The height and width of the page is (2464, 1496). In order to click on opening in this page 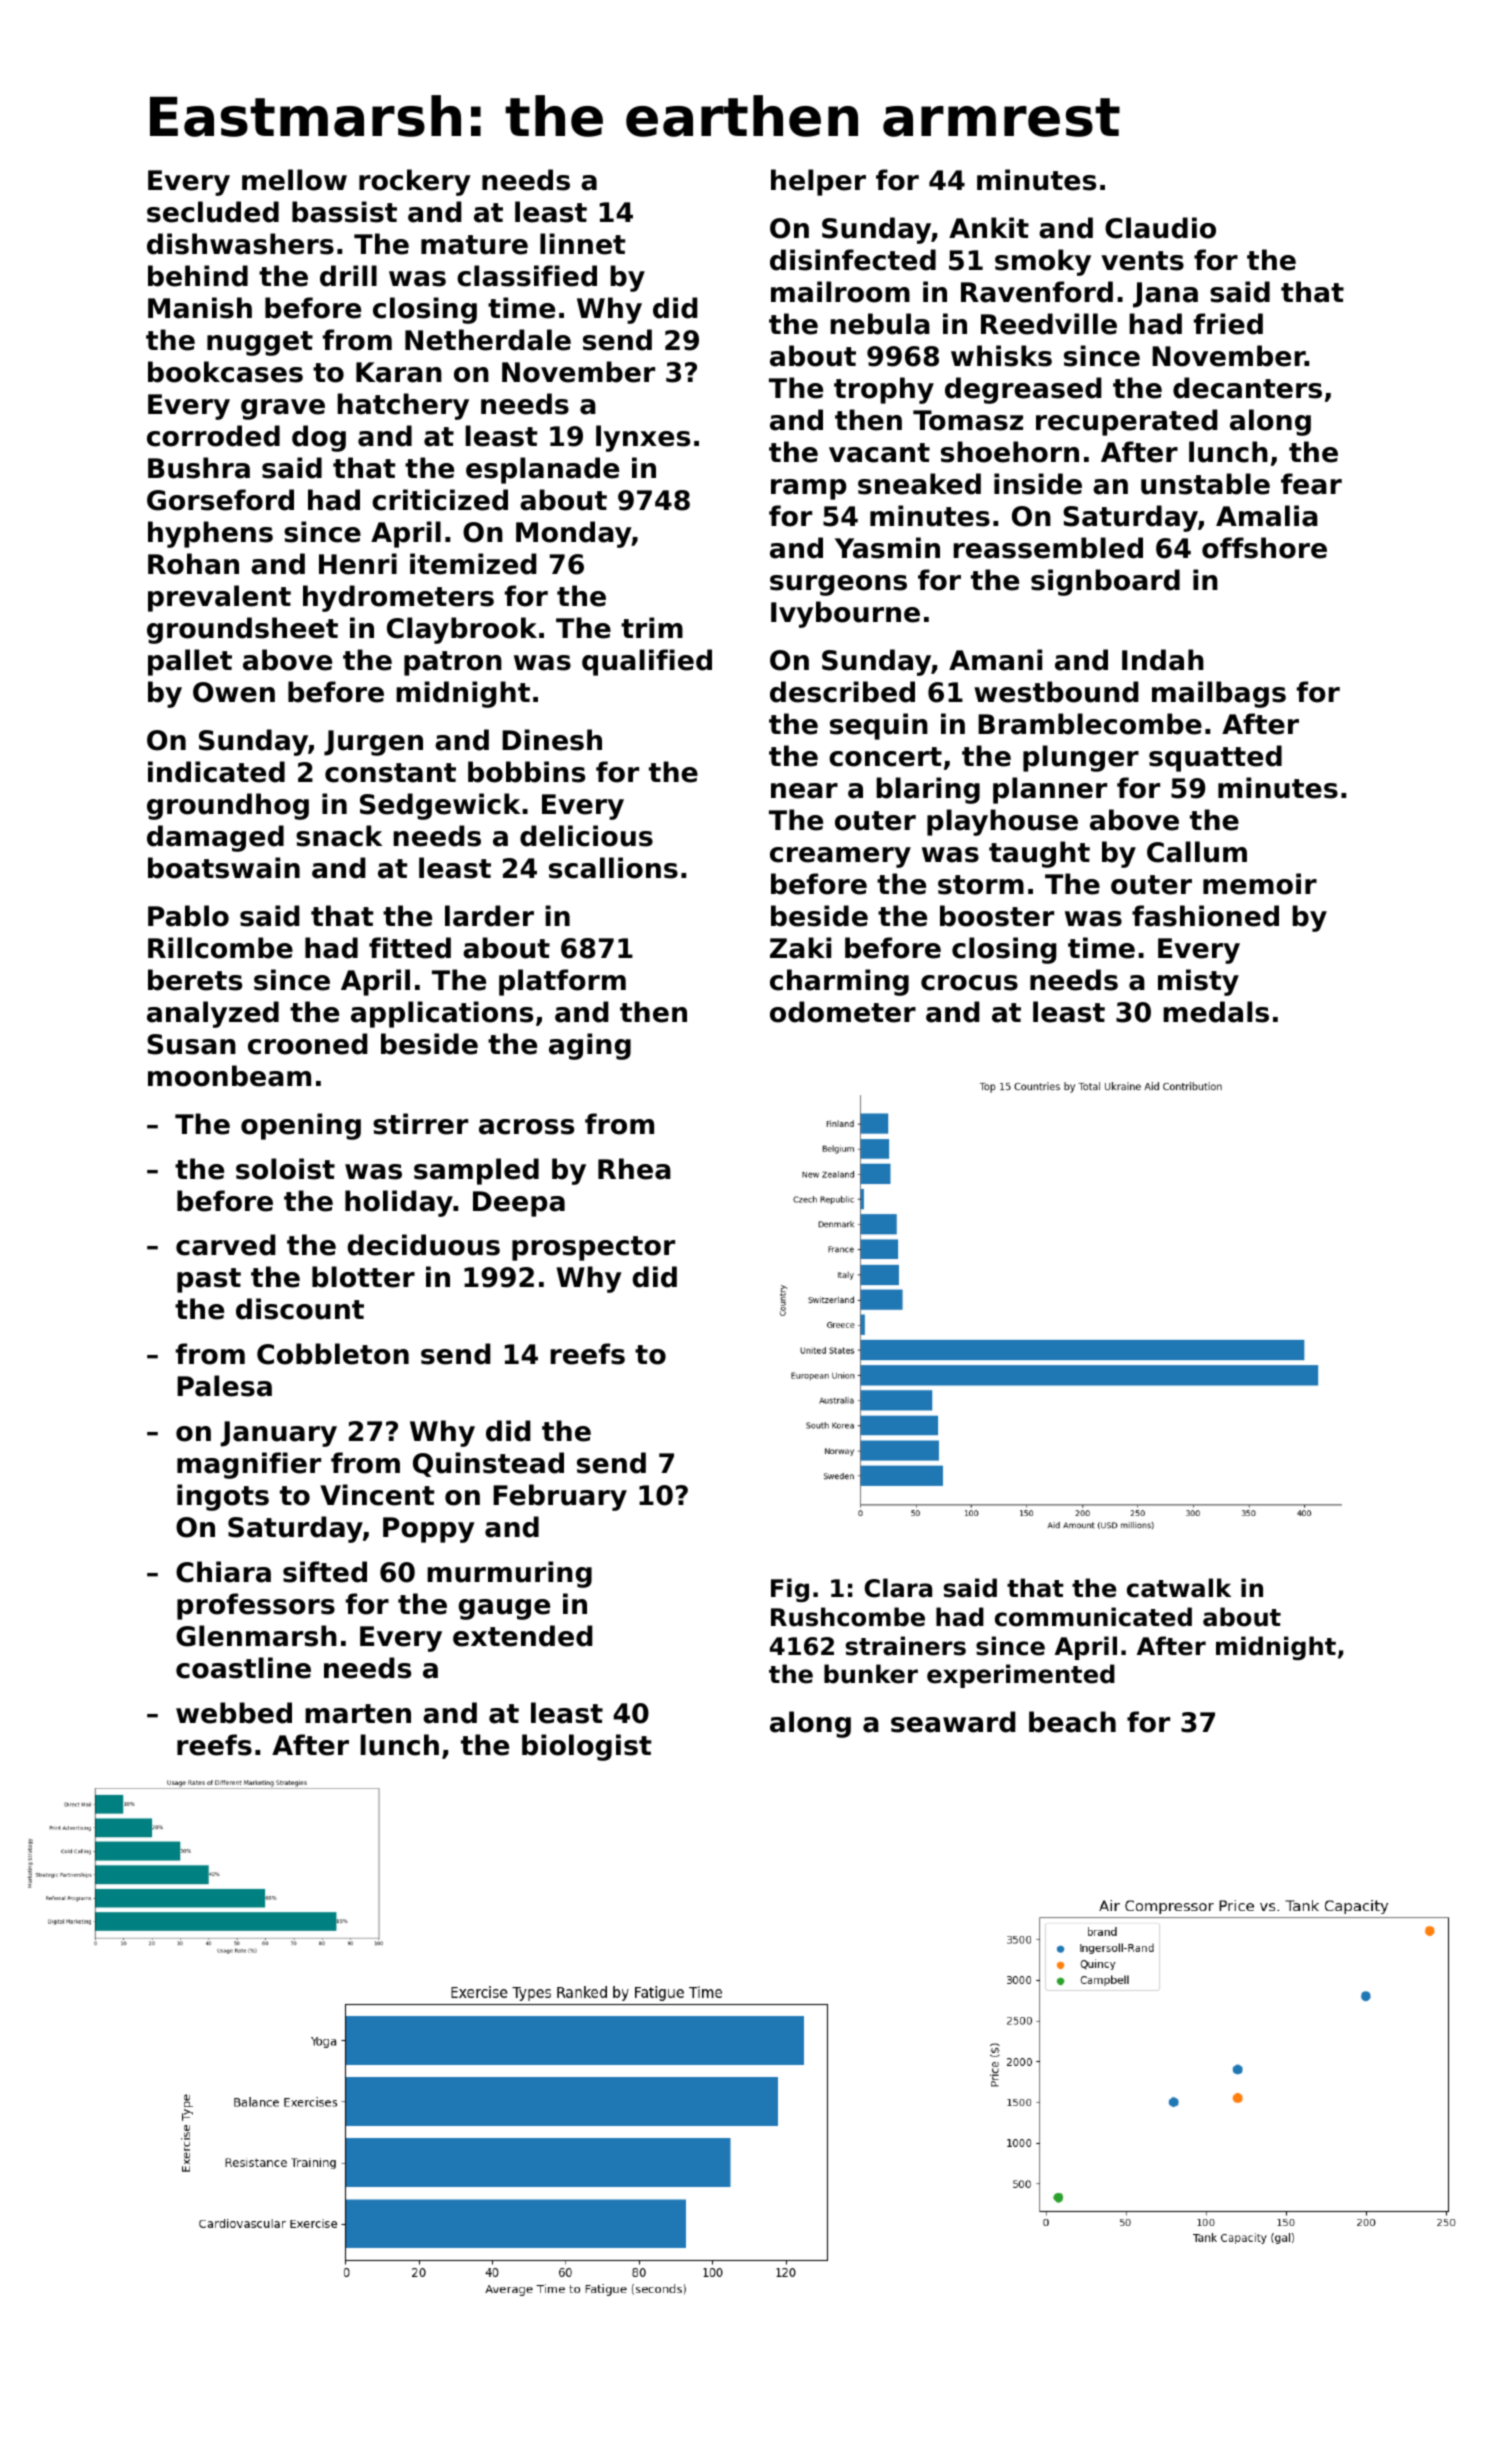, I will do `click(301, 1126)`.
